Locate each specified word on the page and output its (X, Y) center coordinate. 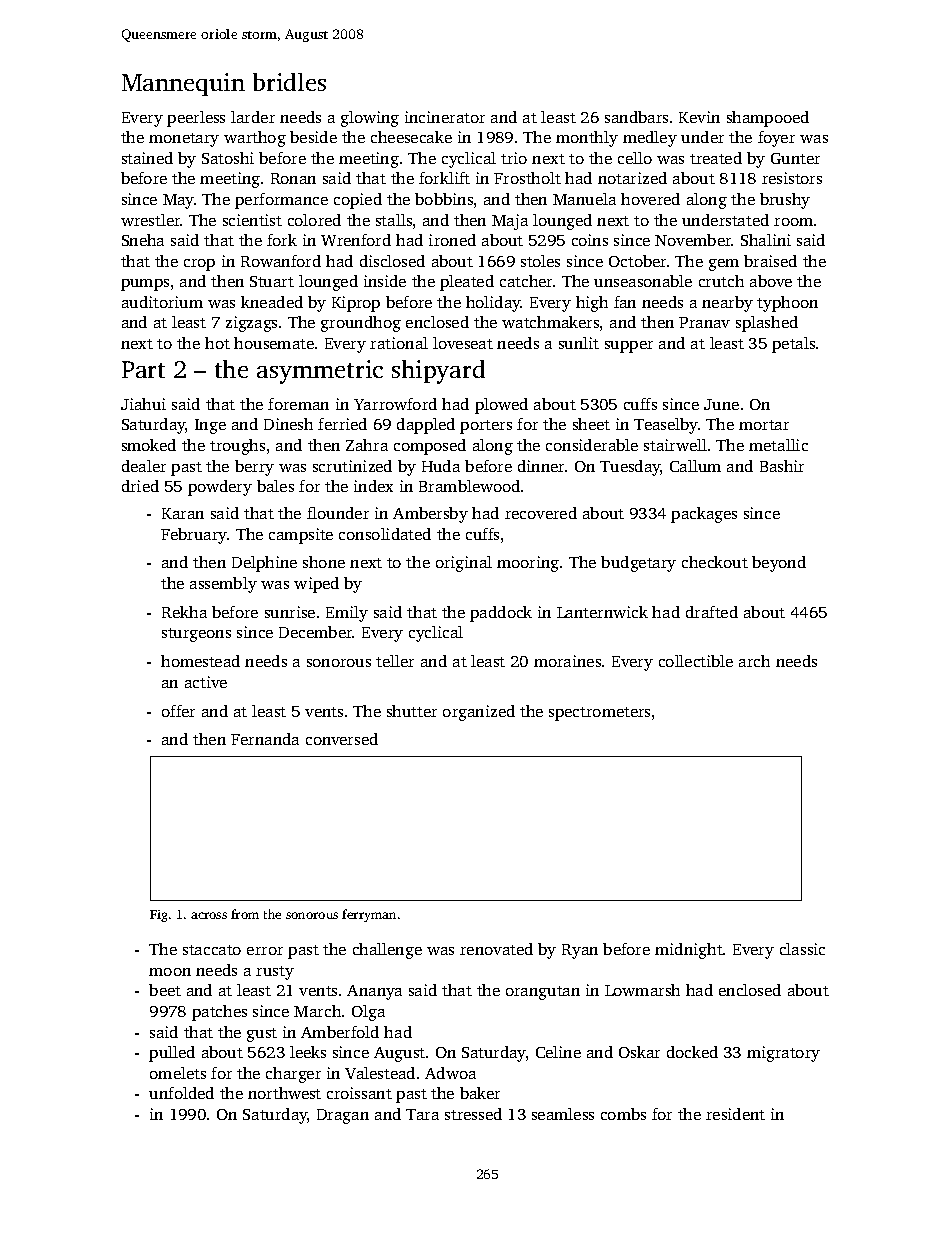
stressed (473, 1114)
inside (385, 281)
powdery (220, 488)
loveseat (463, 343)
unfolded (181, 1093)
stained (147, 158)
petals (793, 345)
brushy (785, 201)
